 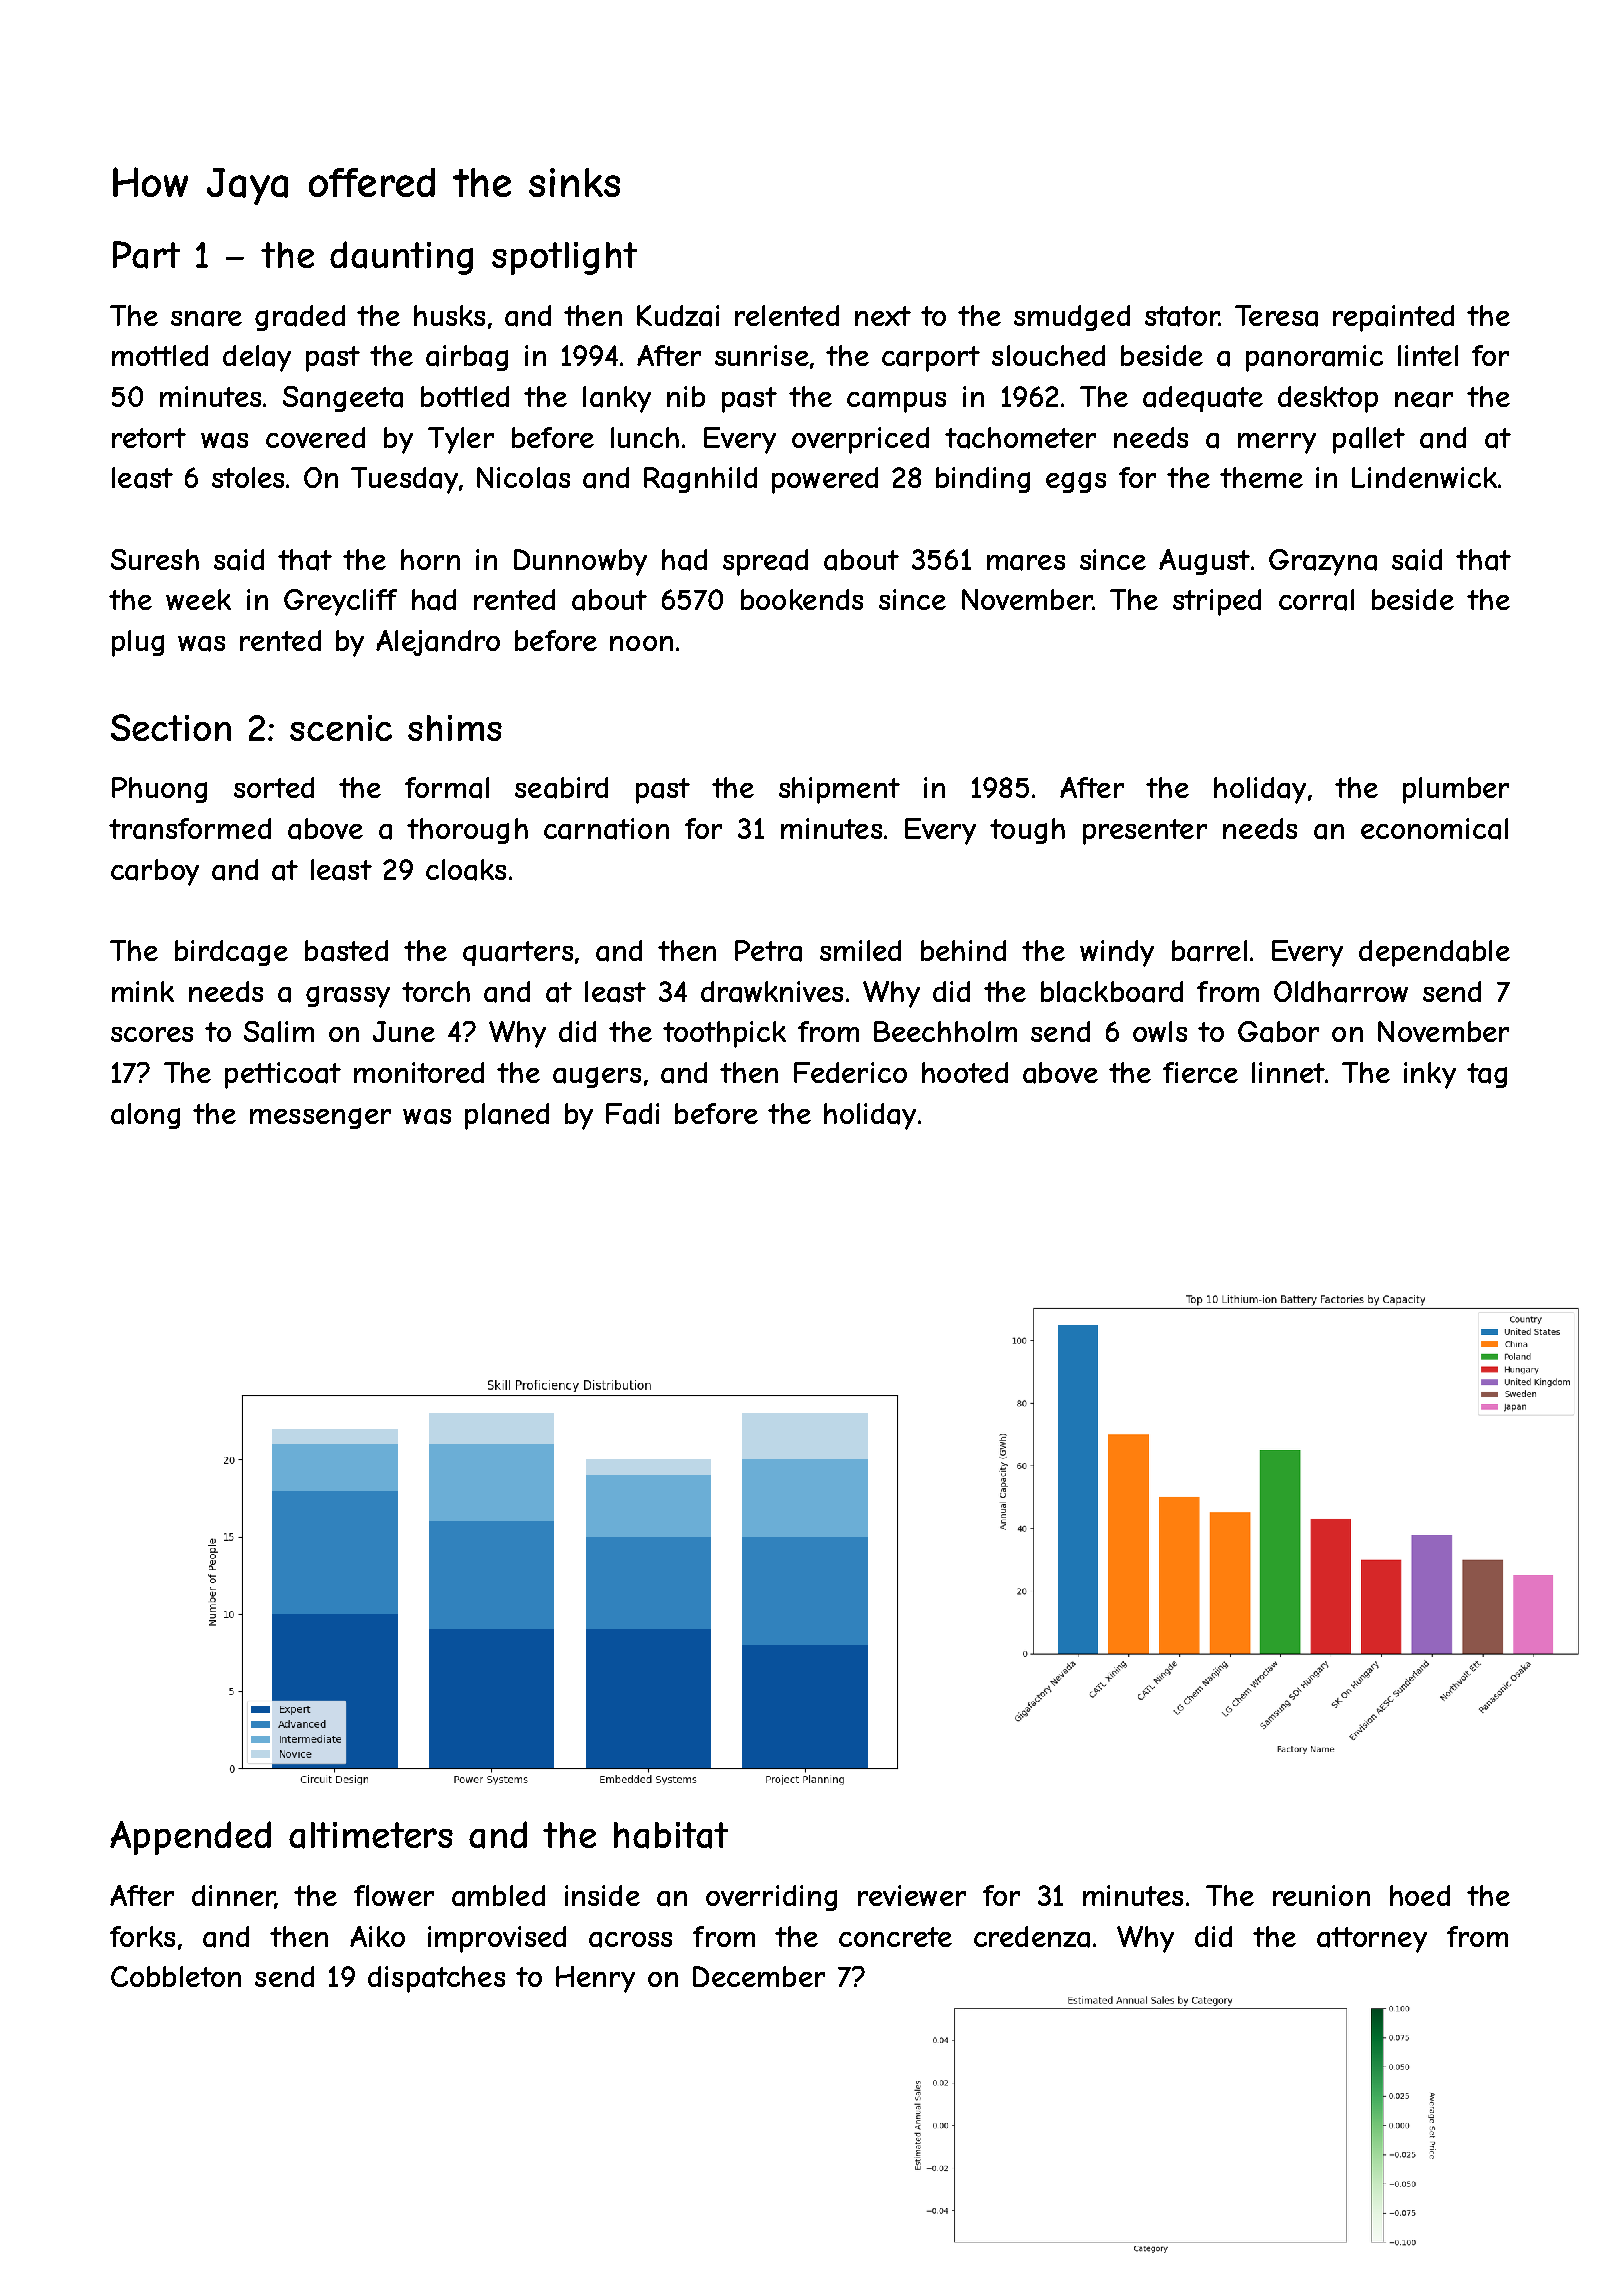 What do you see at coordinates (518, 953) in the image?
I see `quarters` at bounding box center [518, 953].
